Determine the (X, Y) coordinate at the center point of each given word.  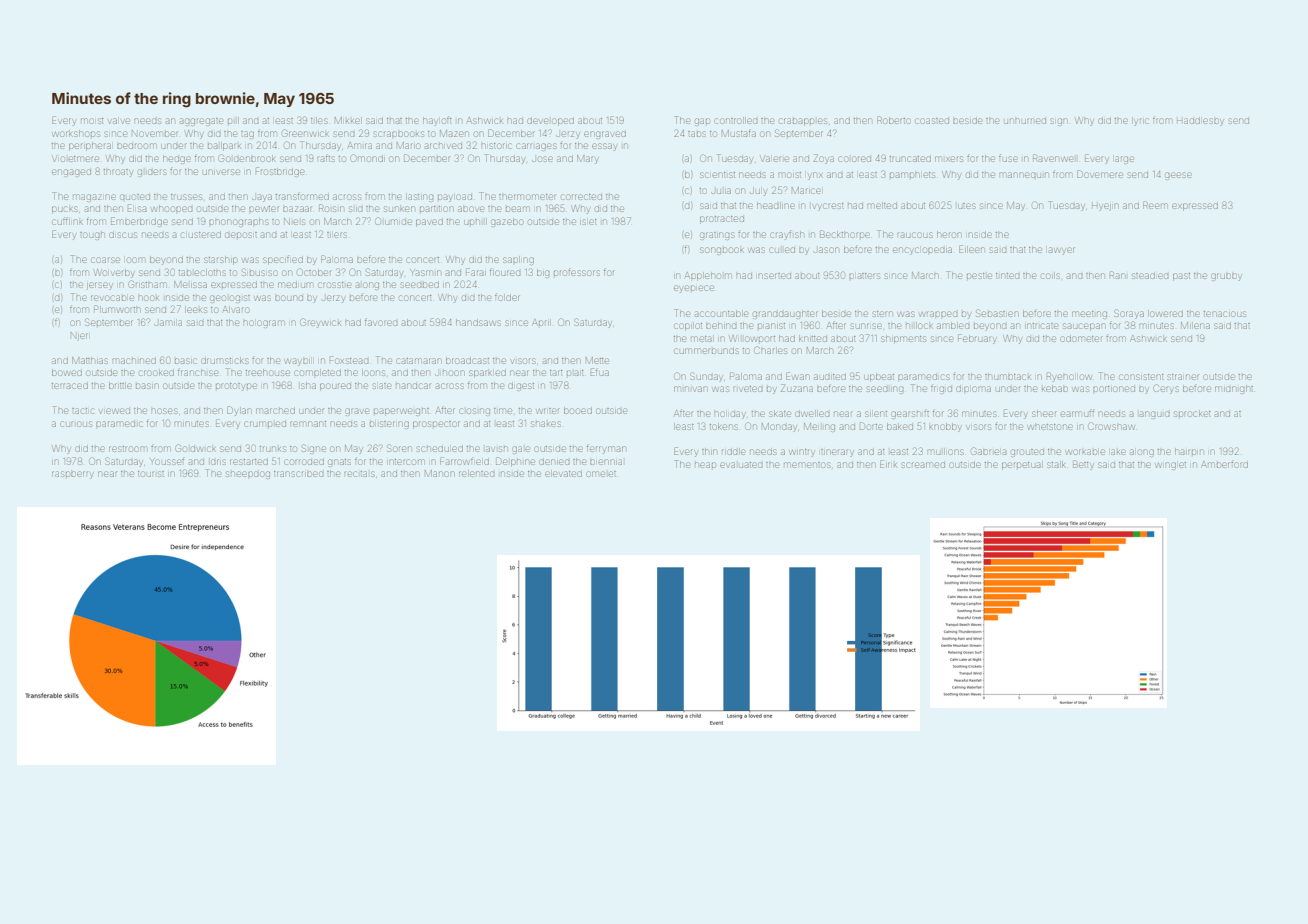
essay (604, 147)
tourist (151, 474)
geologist (230, 299)
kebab (1054, 389)
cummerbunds (707, 351)
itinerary (837, 453)
